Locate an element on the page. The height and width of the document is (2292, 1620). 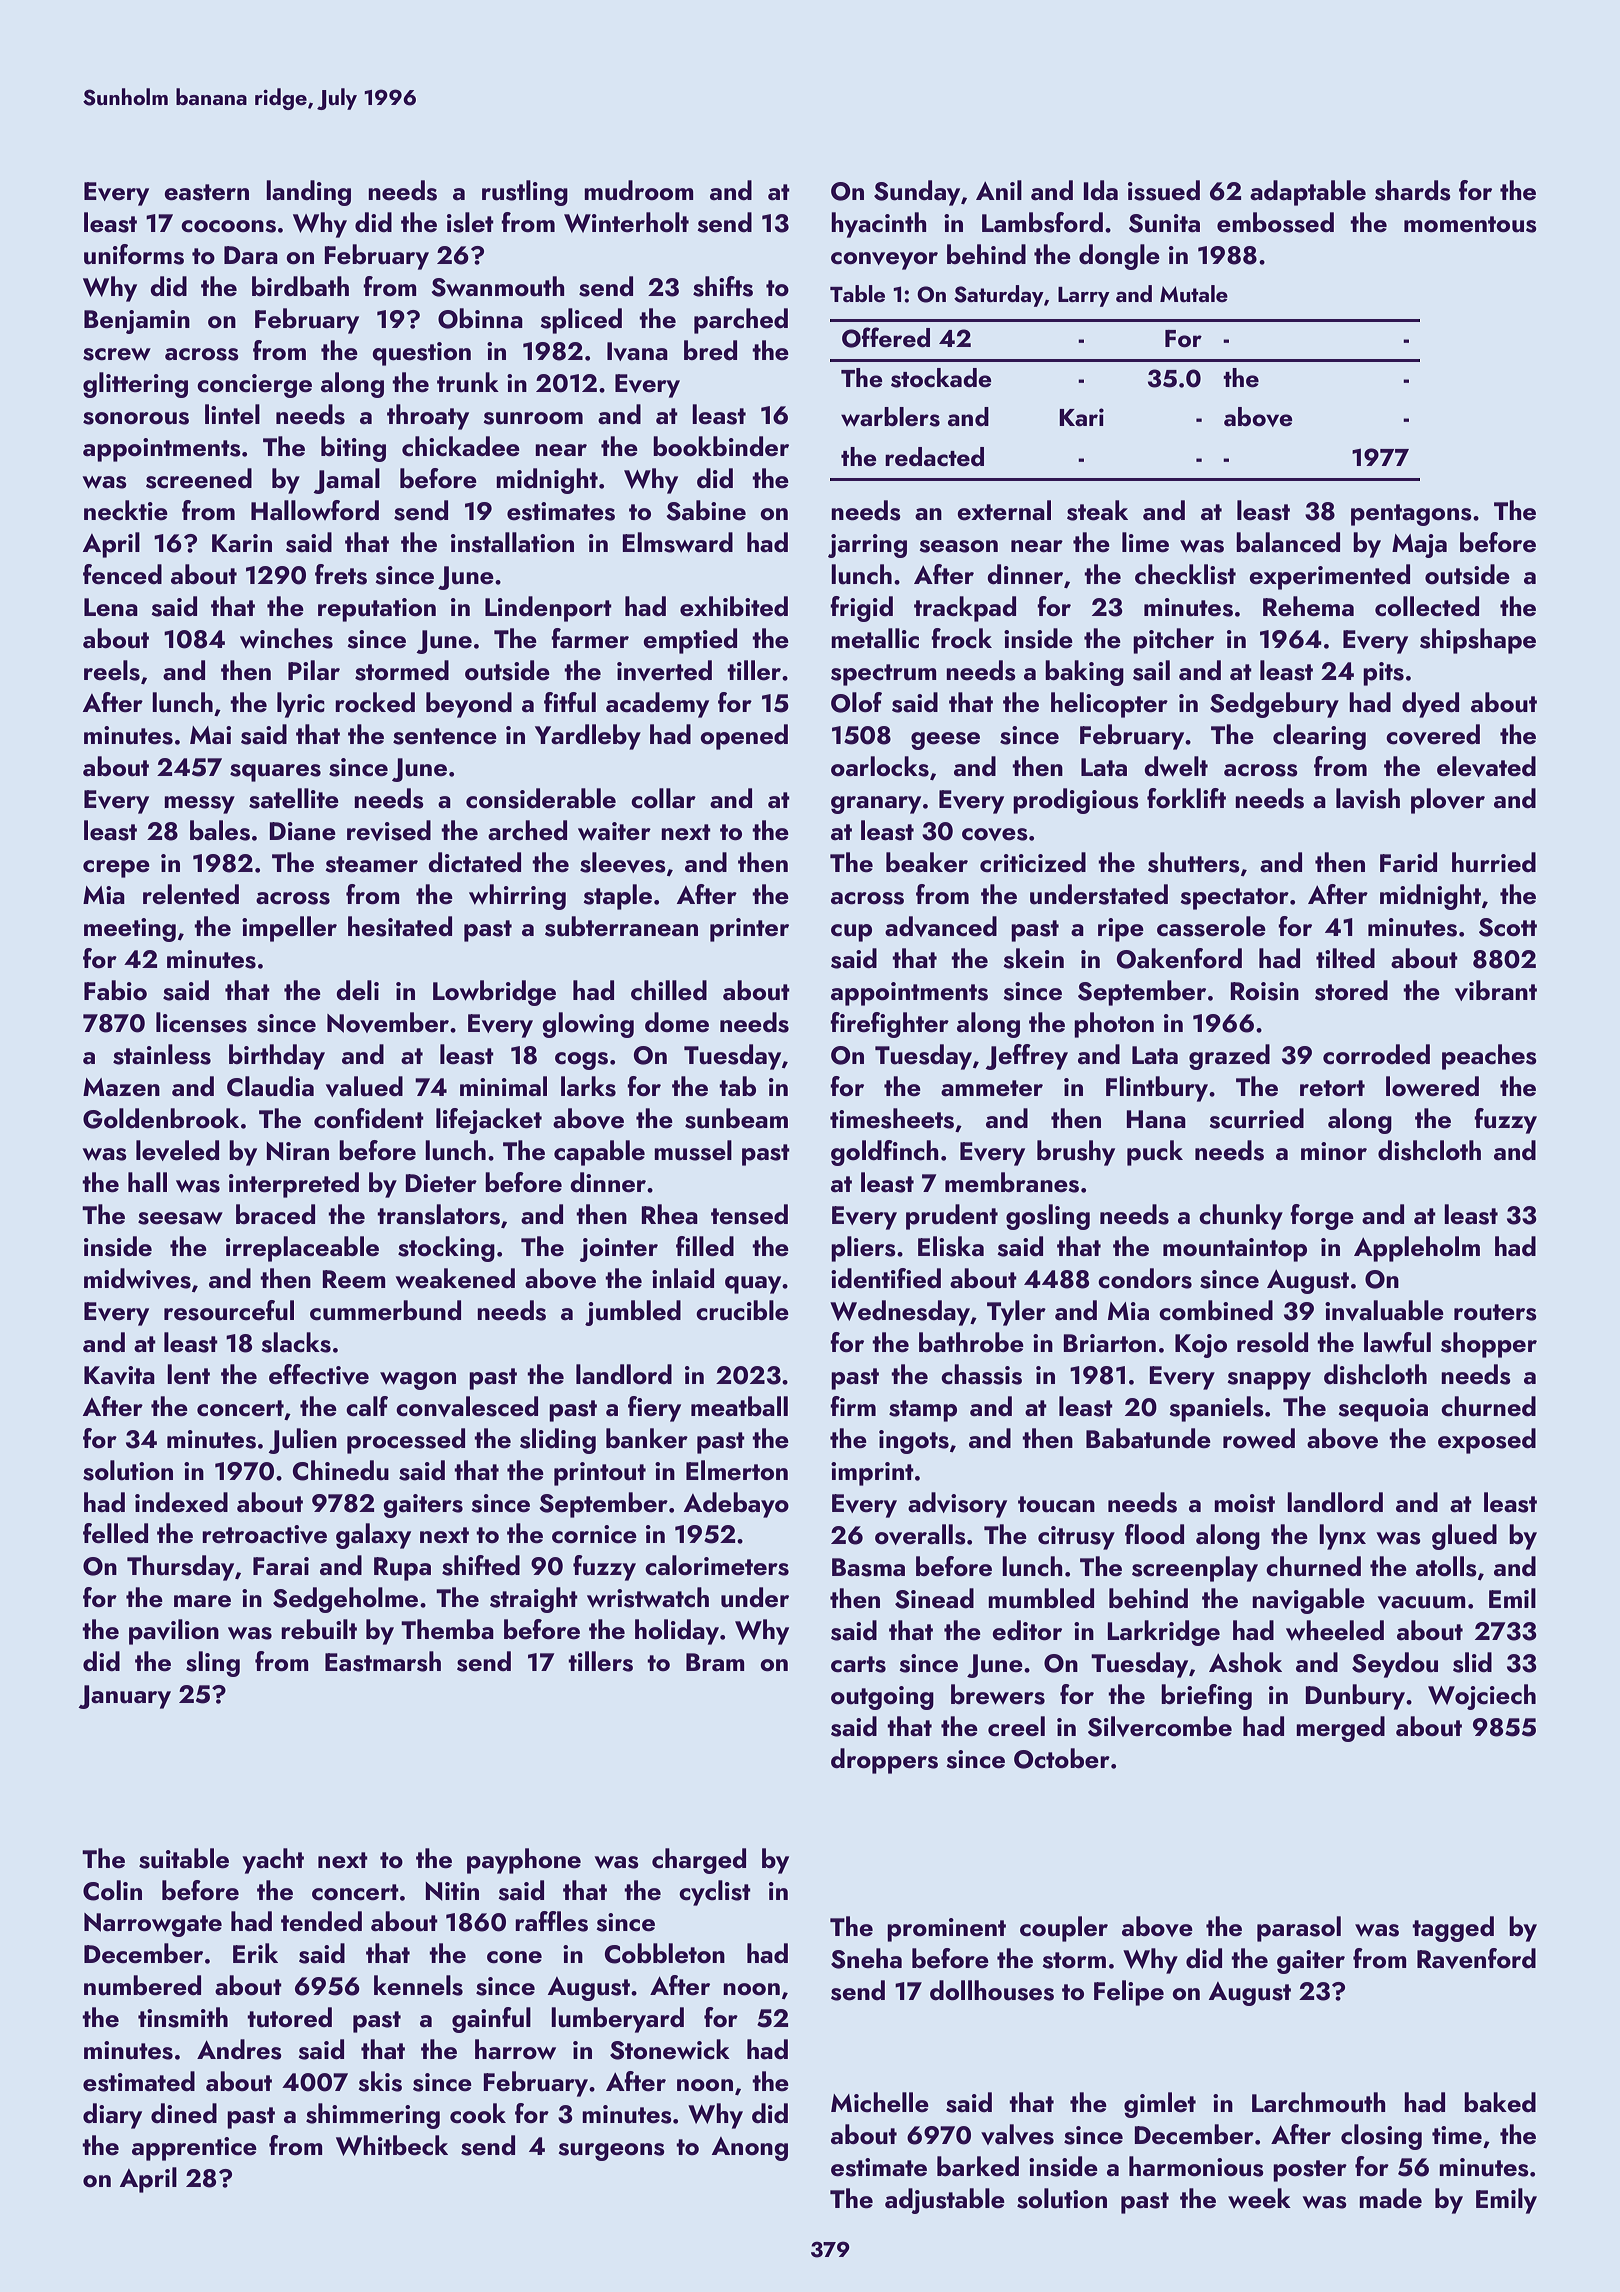
parasol is located at coordinates (1299, 1929).
